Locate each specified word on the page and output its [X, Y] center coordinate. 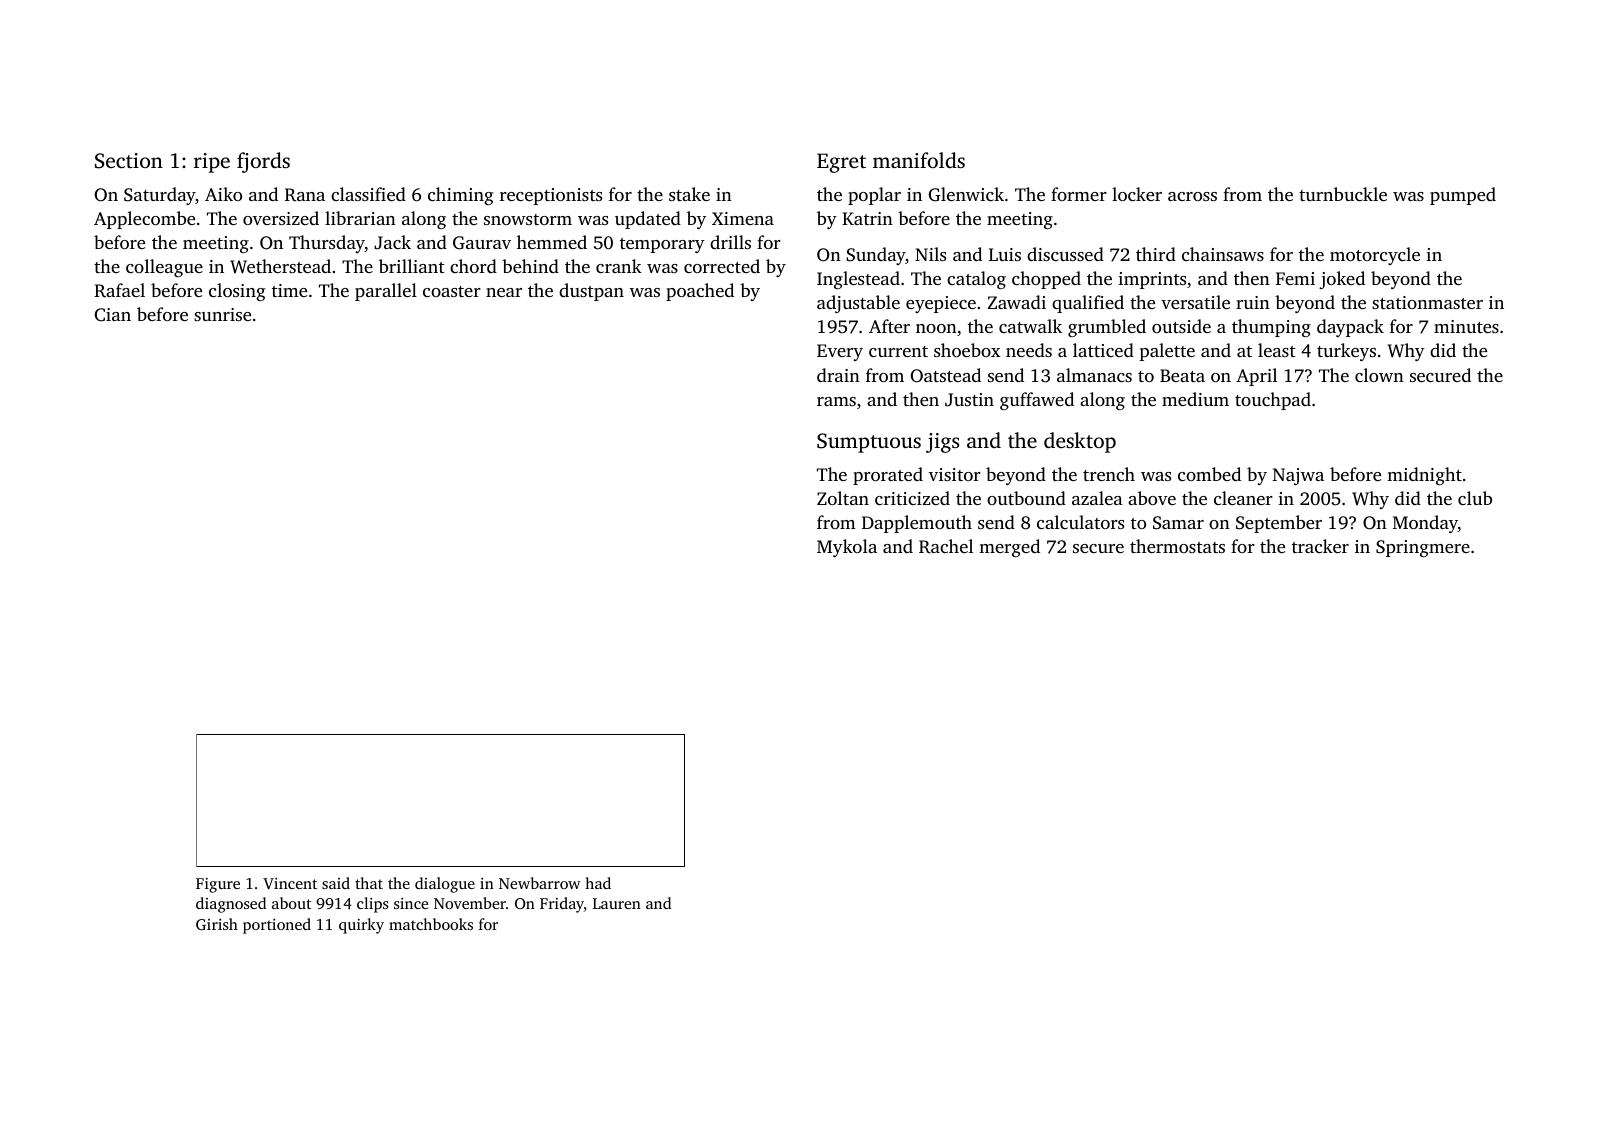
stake [689, 194]
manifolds [919, 160]
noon [936, 328]
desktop [1080, 442]
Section [129, 161]
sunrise [222, 314]
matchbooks [431, 924]
